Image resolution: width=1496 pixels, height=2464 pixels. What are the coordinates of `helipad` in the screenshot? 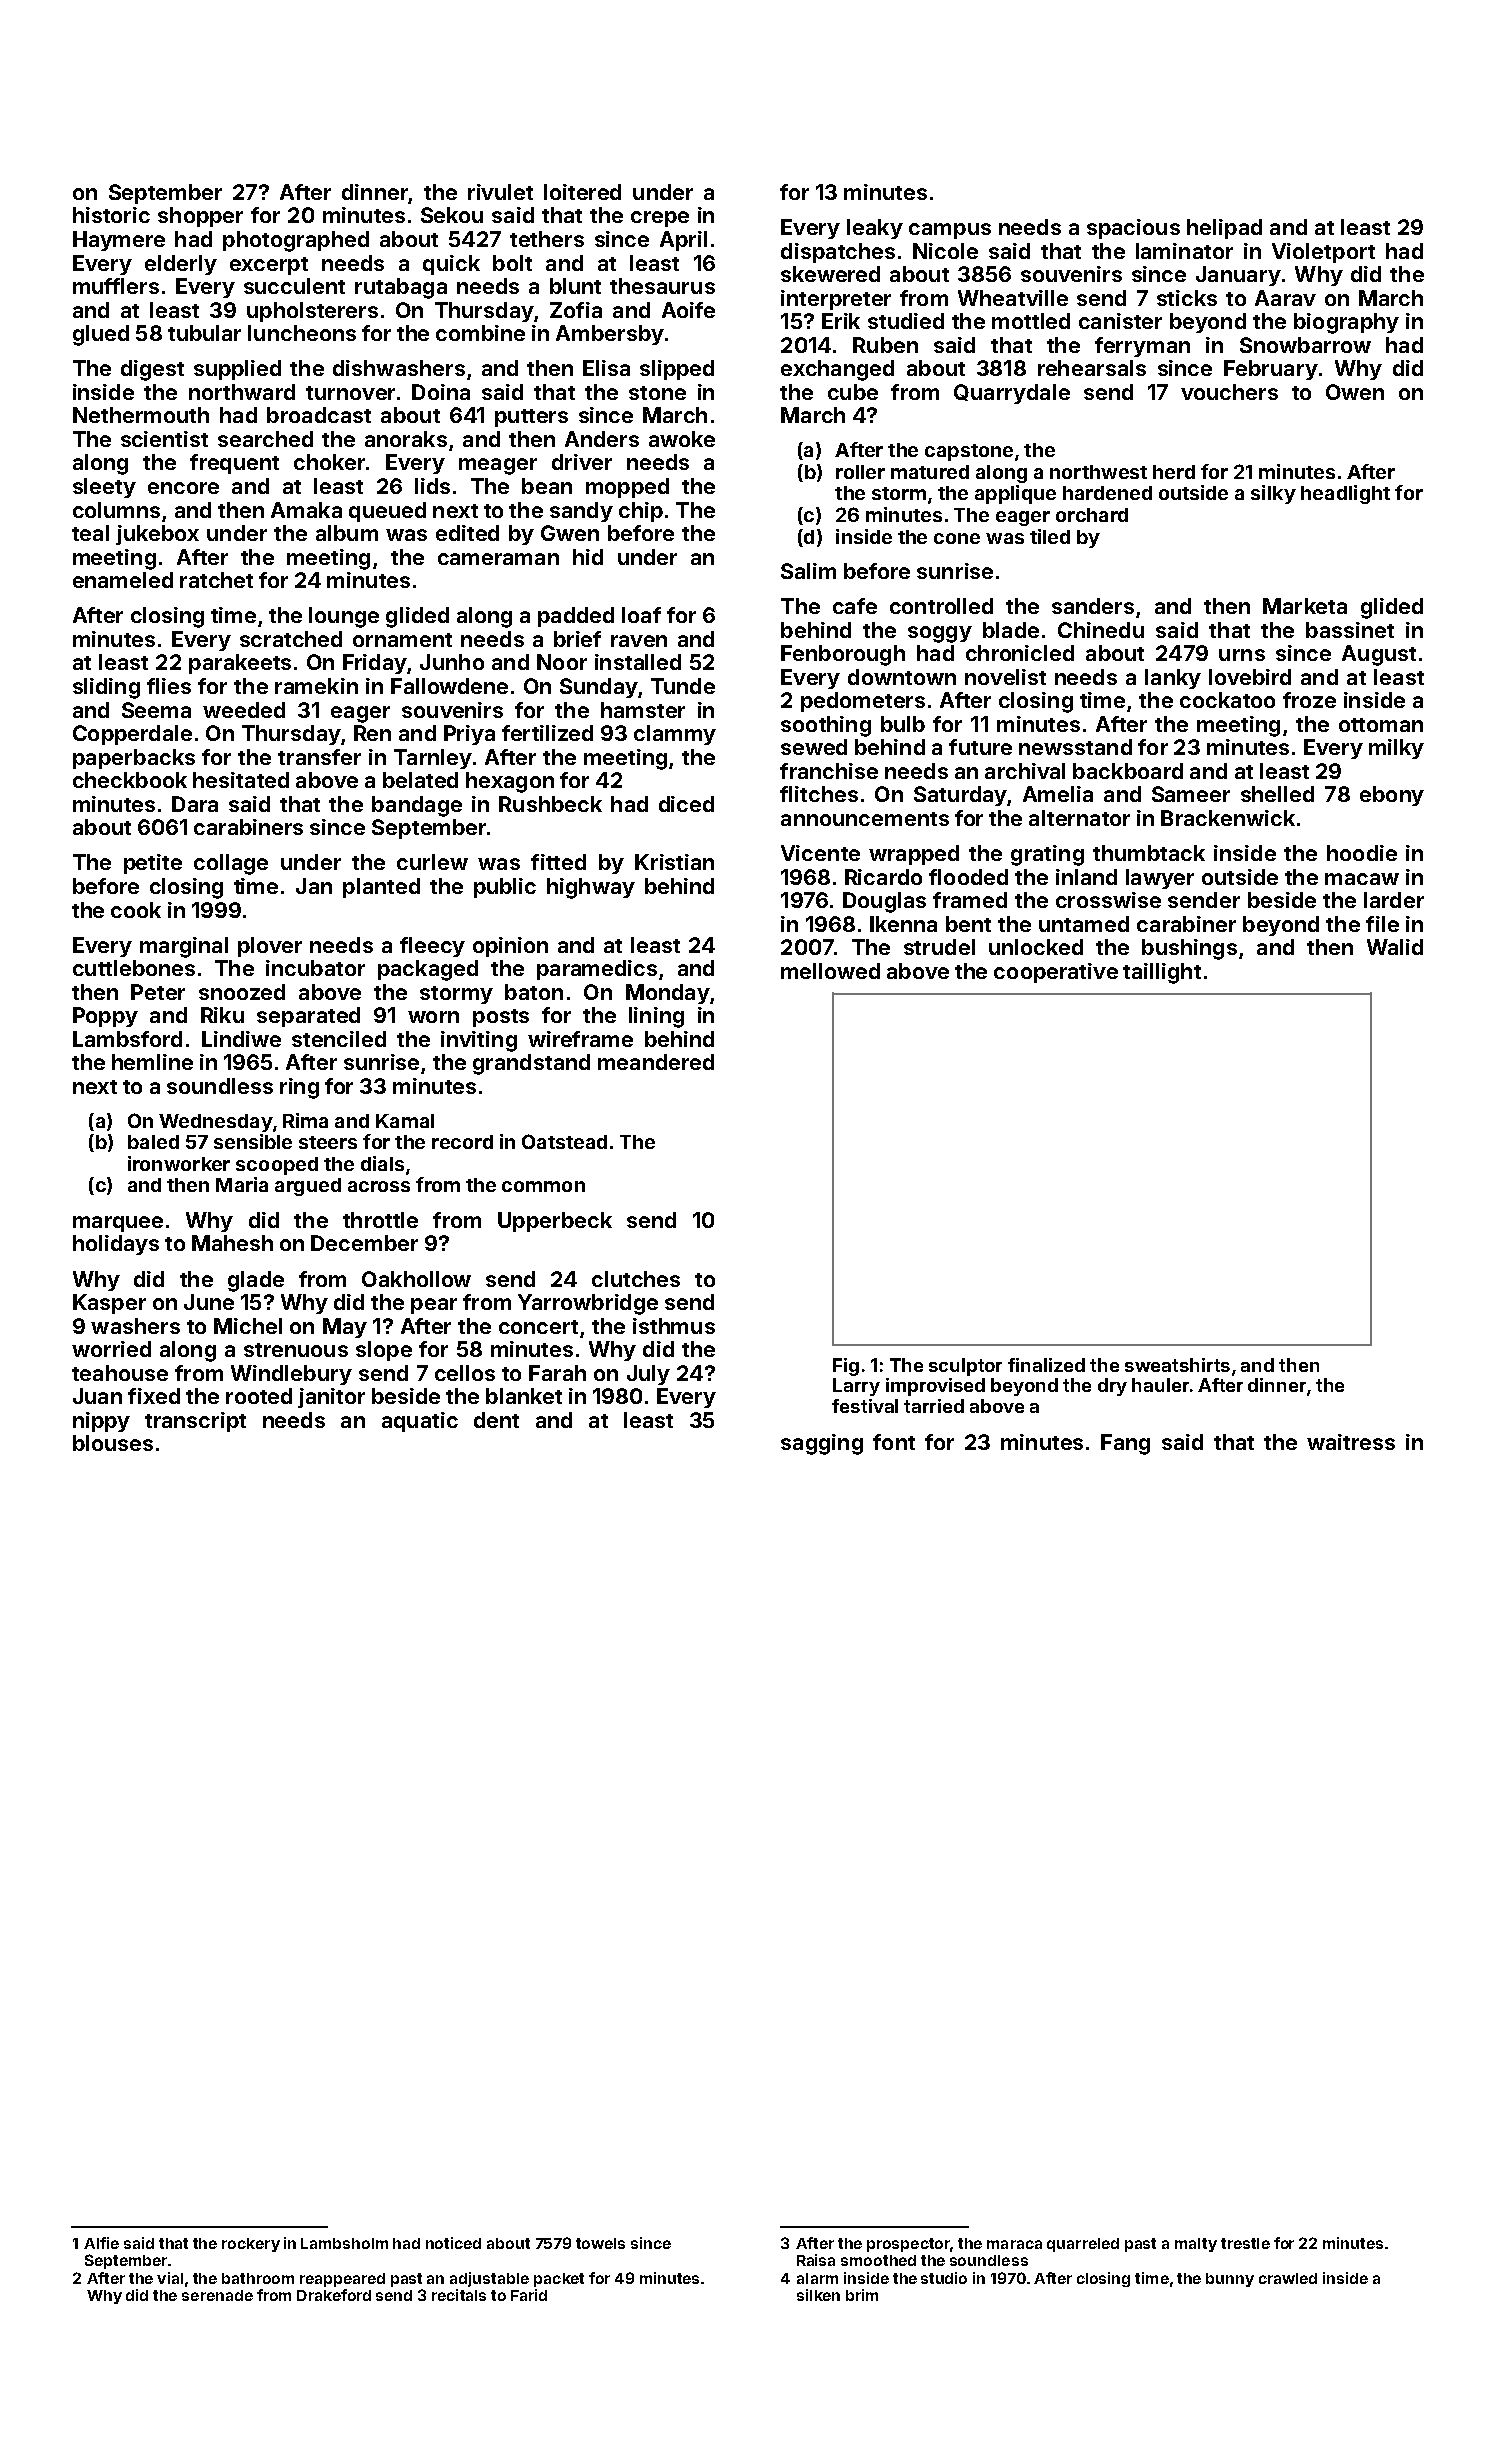 It's located at (1224, 229).
